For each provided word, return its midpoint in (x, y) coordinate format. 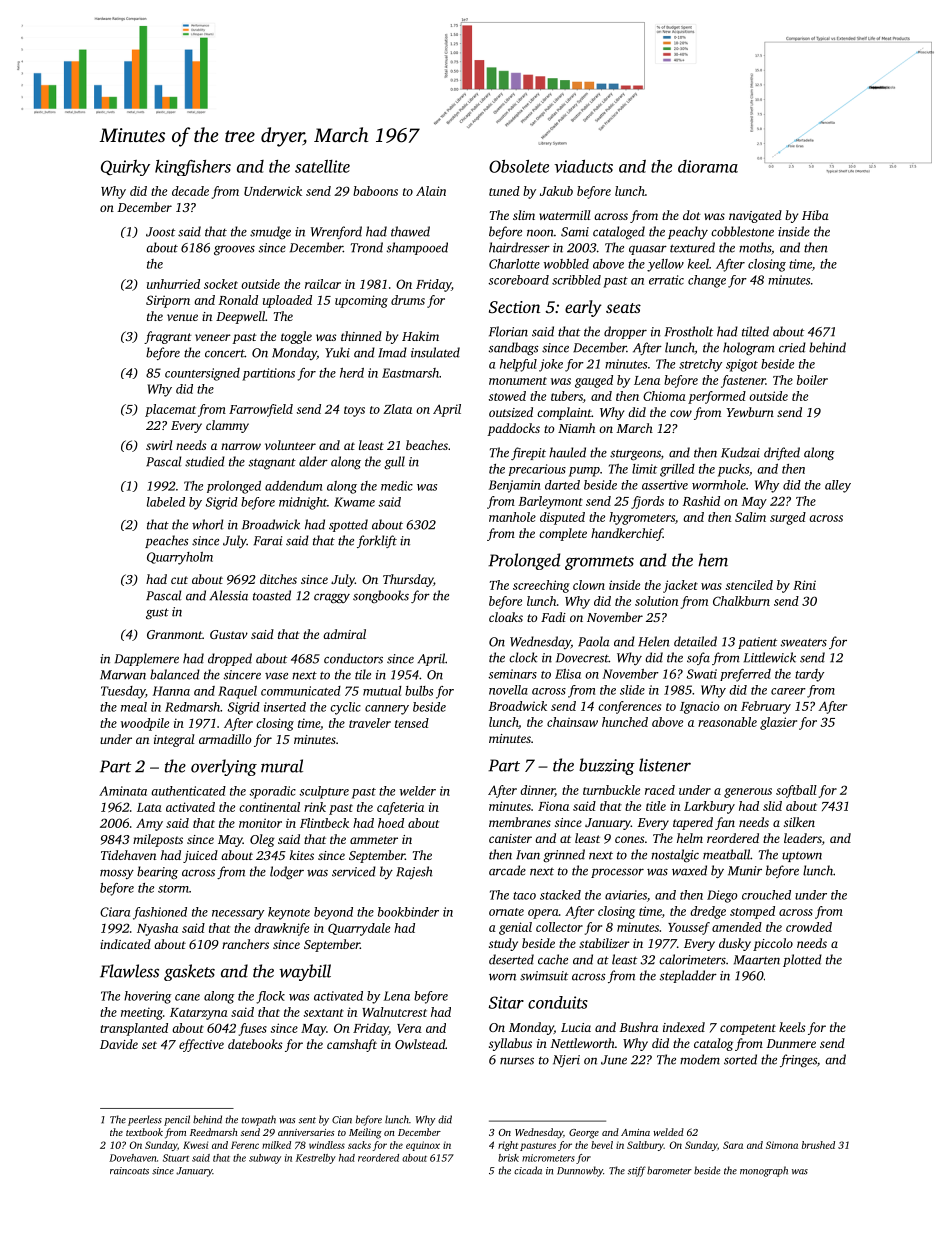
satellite (322, 166)
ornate (506, 912)
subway (265, 1159)
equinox (423, 1146)
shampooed (417, 248)
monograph (764, 1171)
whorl (207, 524)
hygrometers (642, 518)
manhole (512, 517)
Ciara (115, 912)
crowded (809, 927)
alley (838, 486)
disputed (562, 518)
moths (755, 247)
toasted (272, 595)
